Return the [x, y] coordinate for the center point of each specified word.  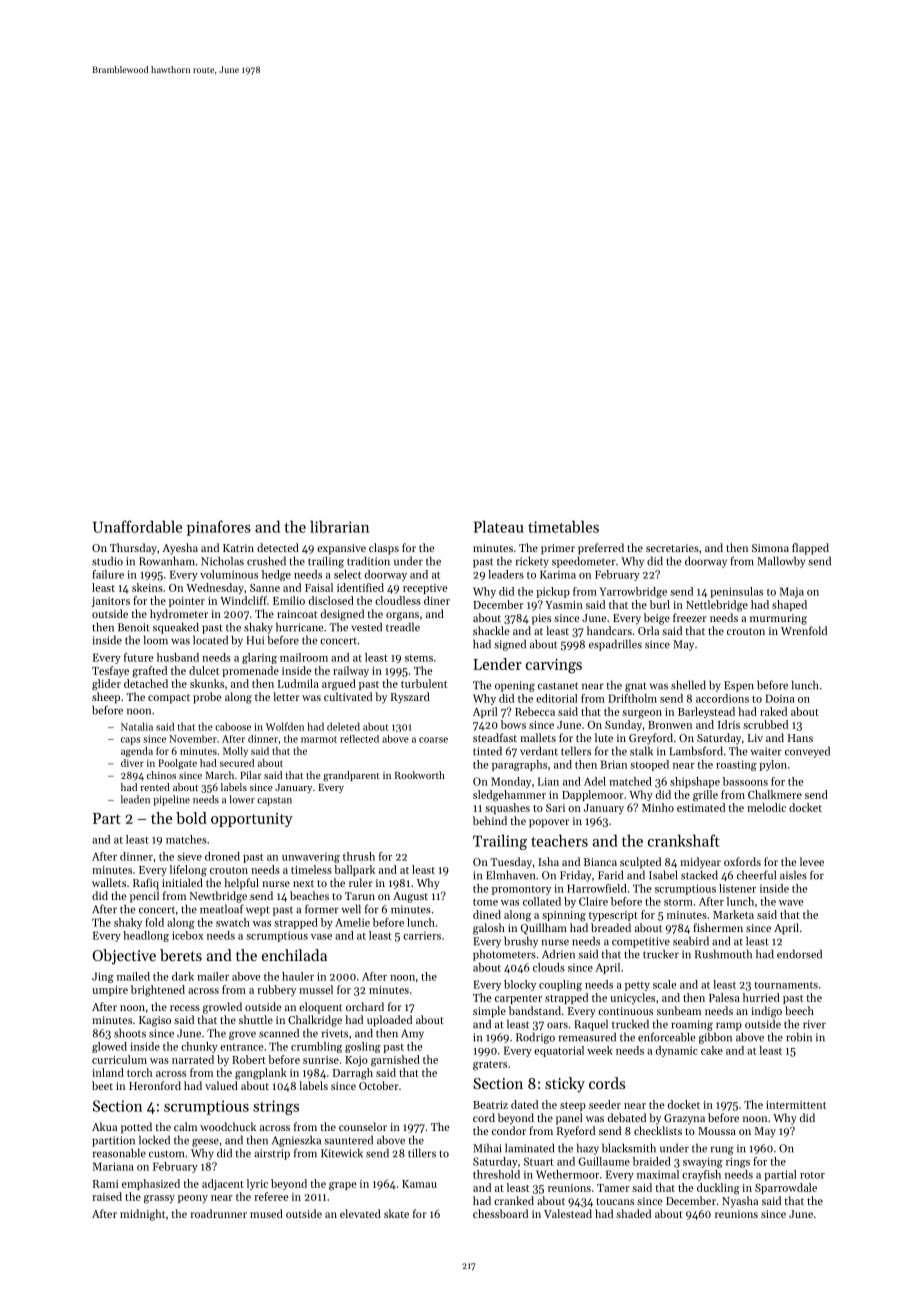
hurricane [299, 627]
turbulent [424, 683]
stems [419, 658]
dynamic [677, 1051]
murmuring [778, 619]
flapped [810, 549]
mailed [133, 976]
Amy [412, 1034]
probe [207, 698]
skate [396, 1213]
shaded [633, 1213]
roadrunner [218, 1213]
